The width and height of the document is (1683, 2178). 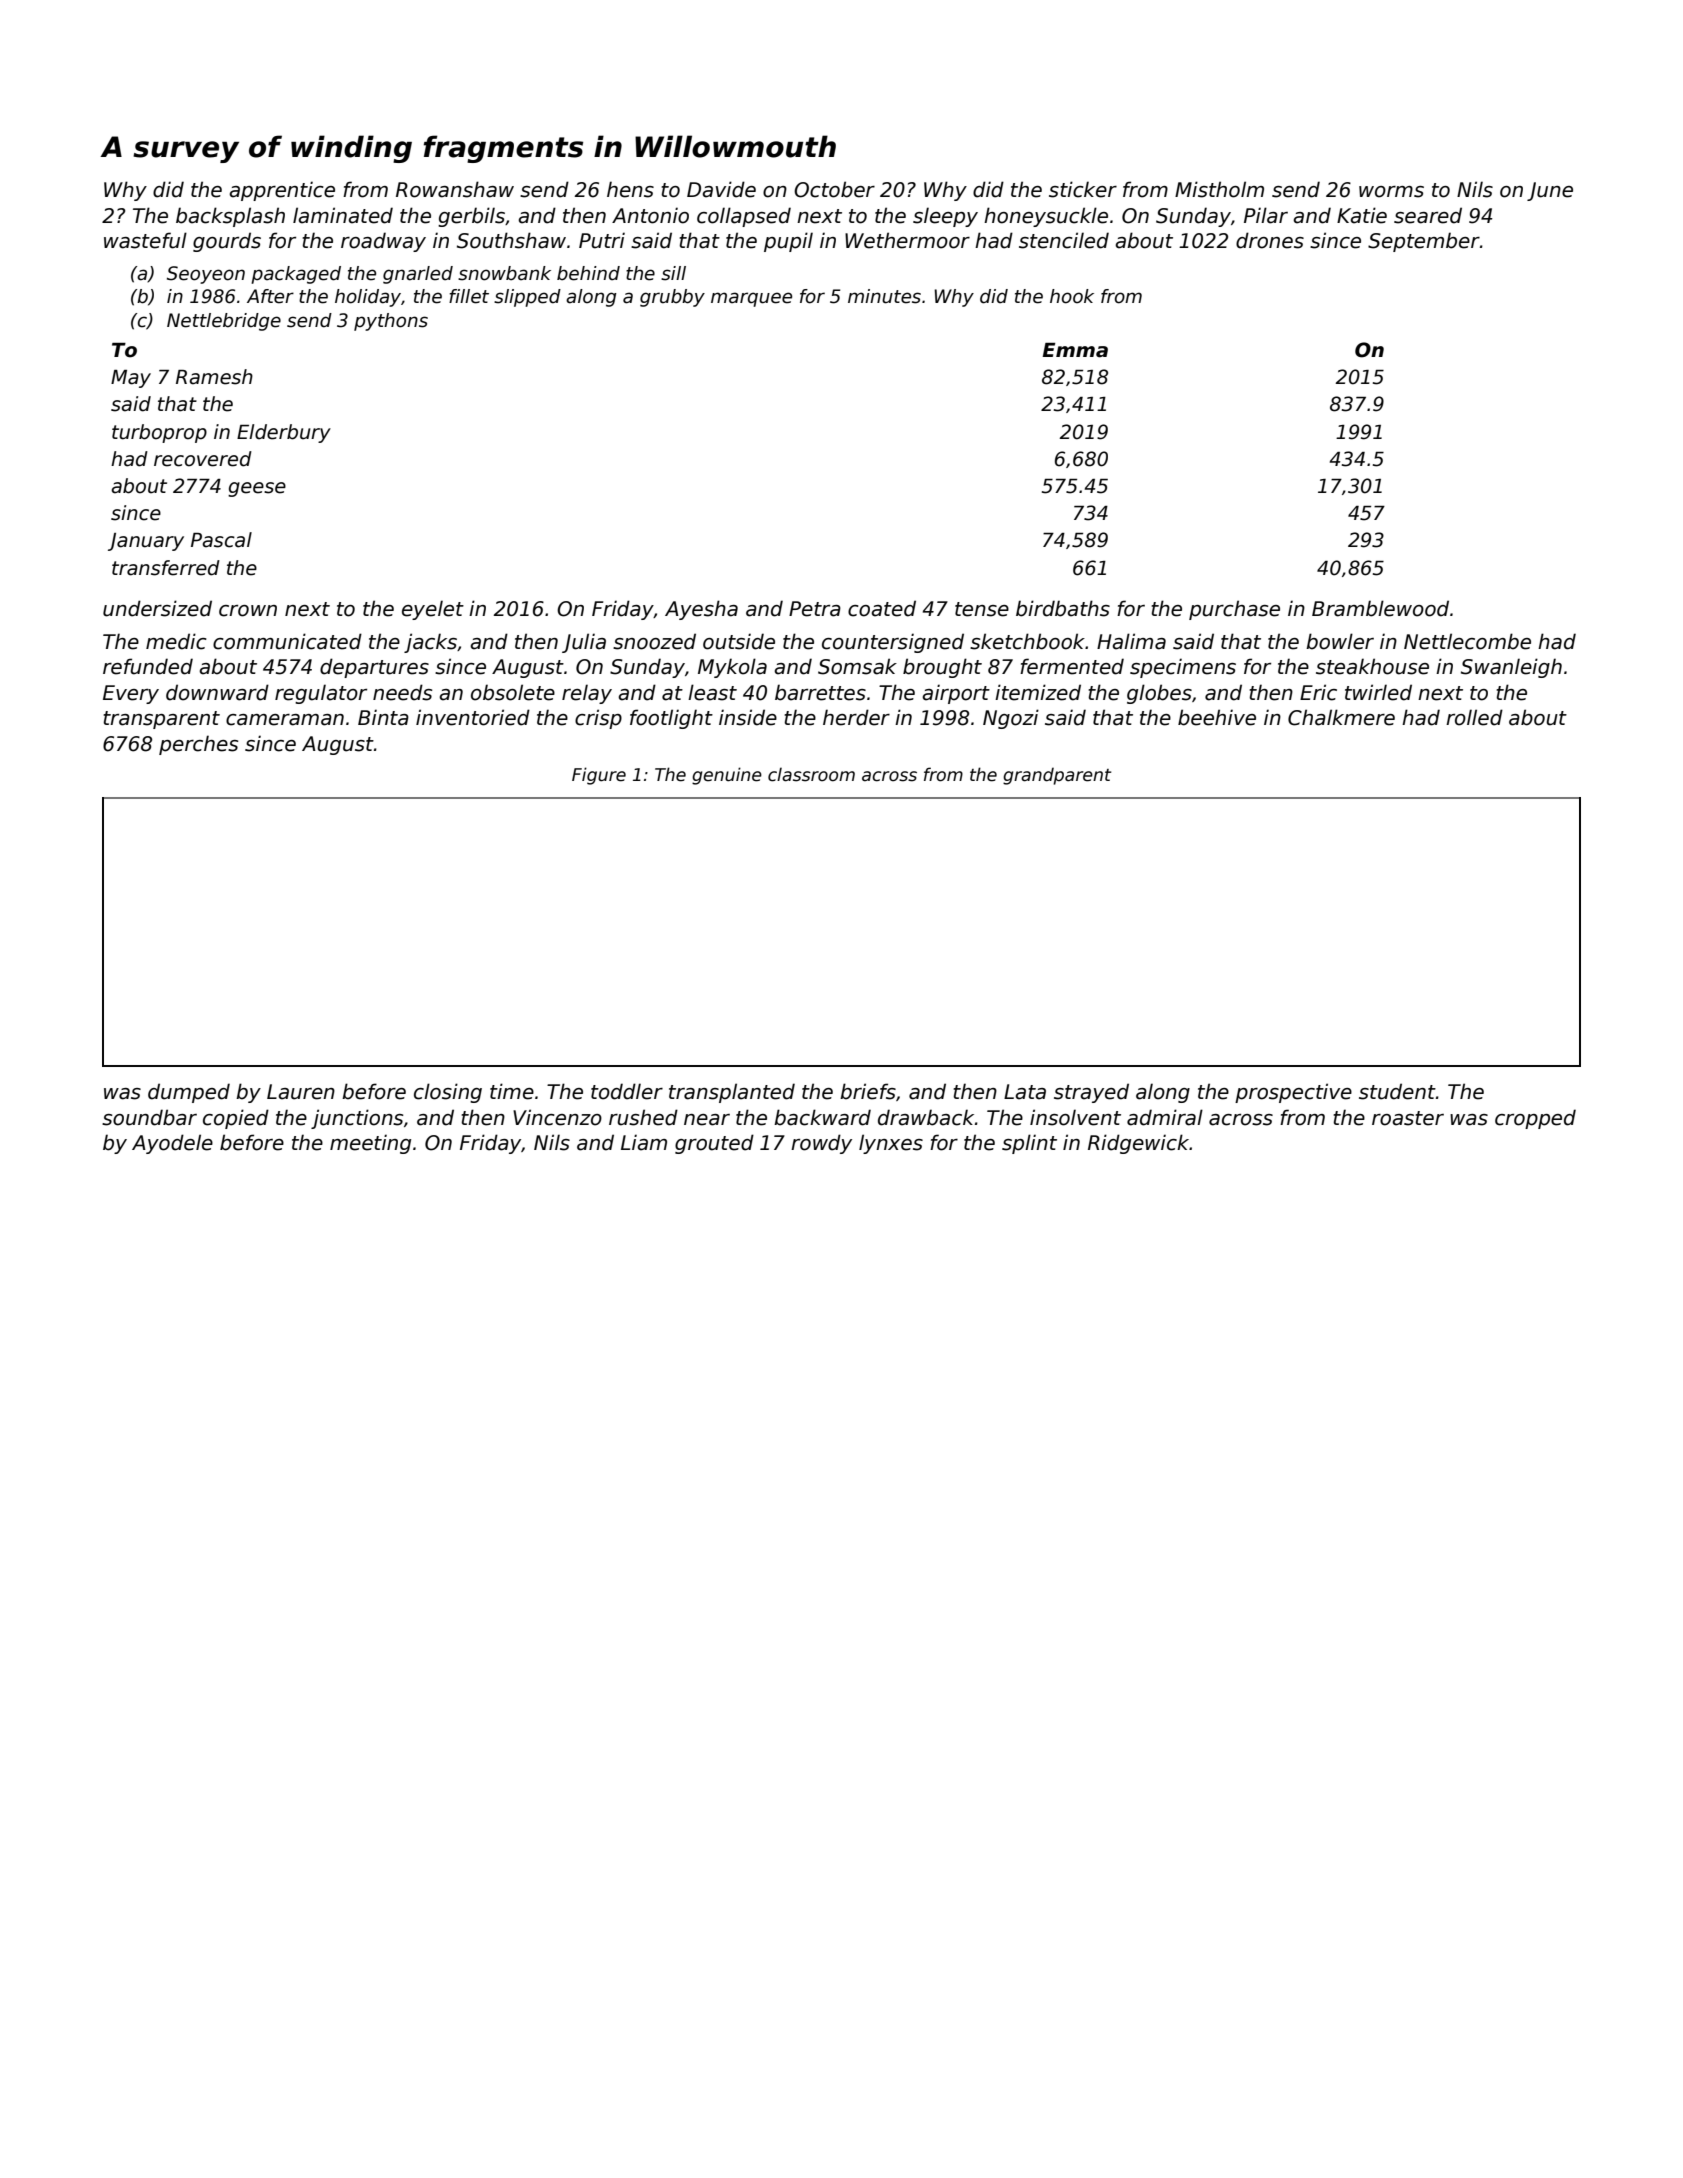 I want to click on worms, so click(x=1391, y=192).
